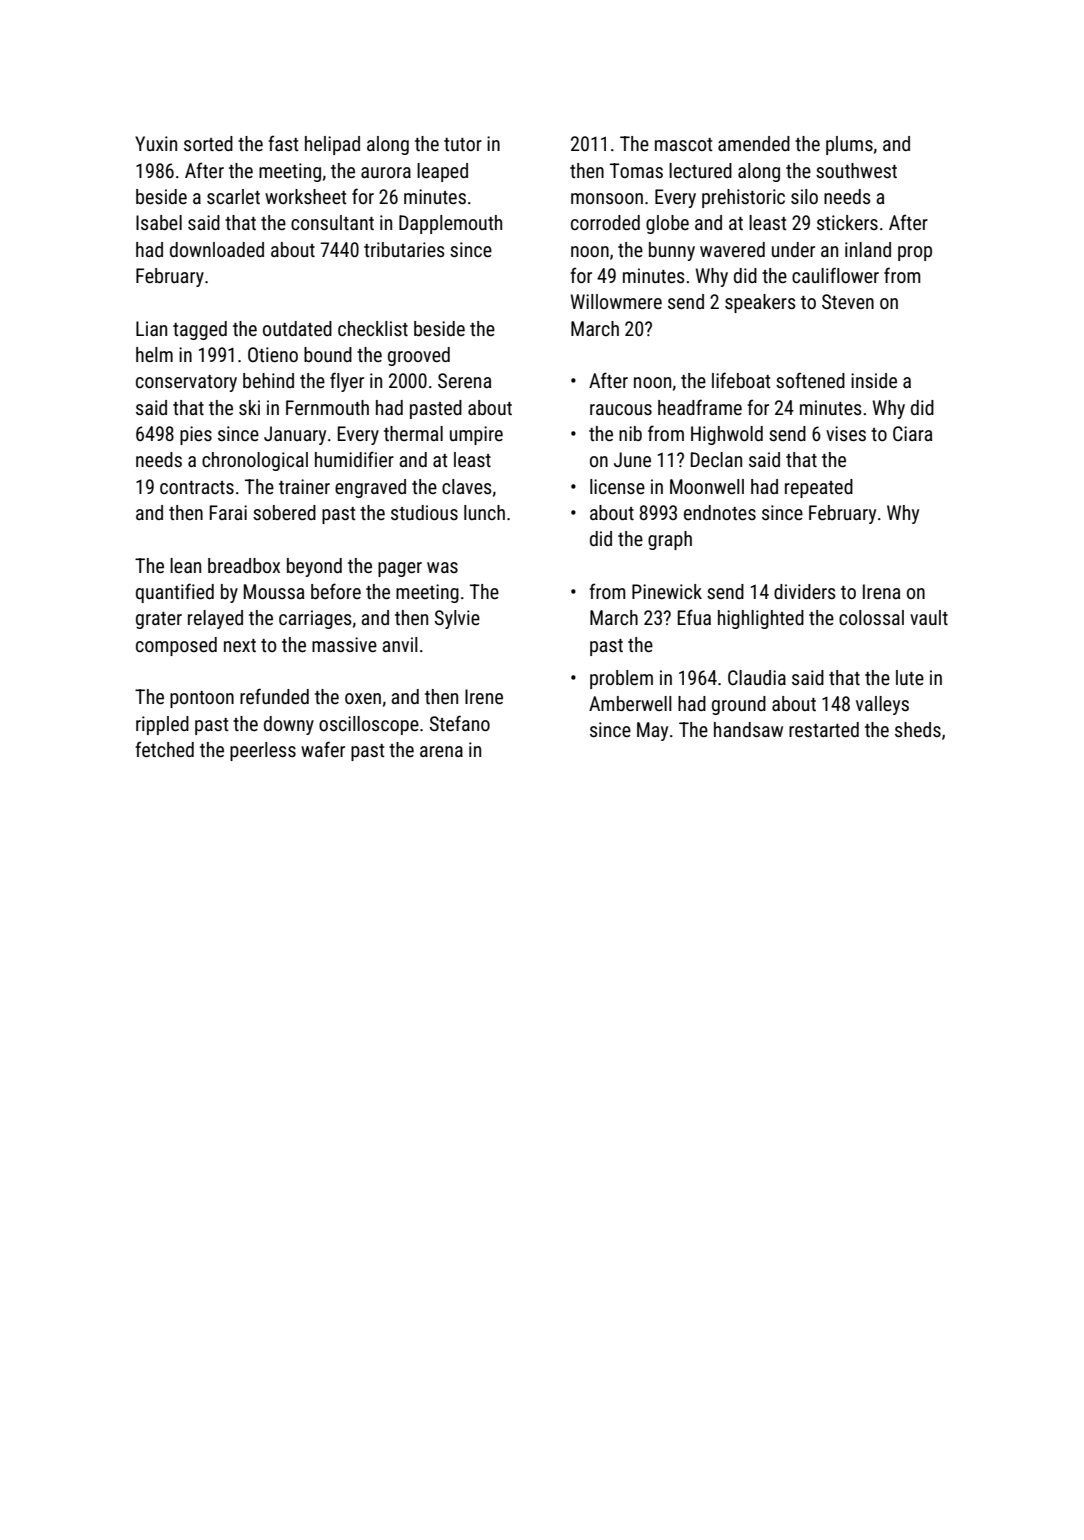 Image resolution: width=1084 pixels, height=1540 pixels. What do you see at coordinates (804, 196) in the page?
I see `silo` at bounding box center [804, 196].
